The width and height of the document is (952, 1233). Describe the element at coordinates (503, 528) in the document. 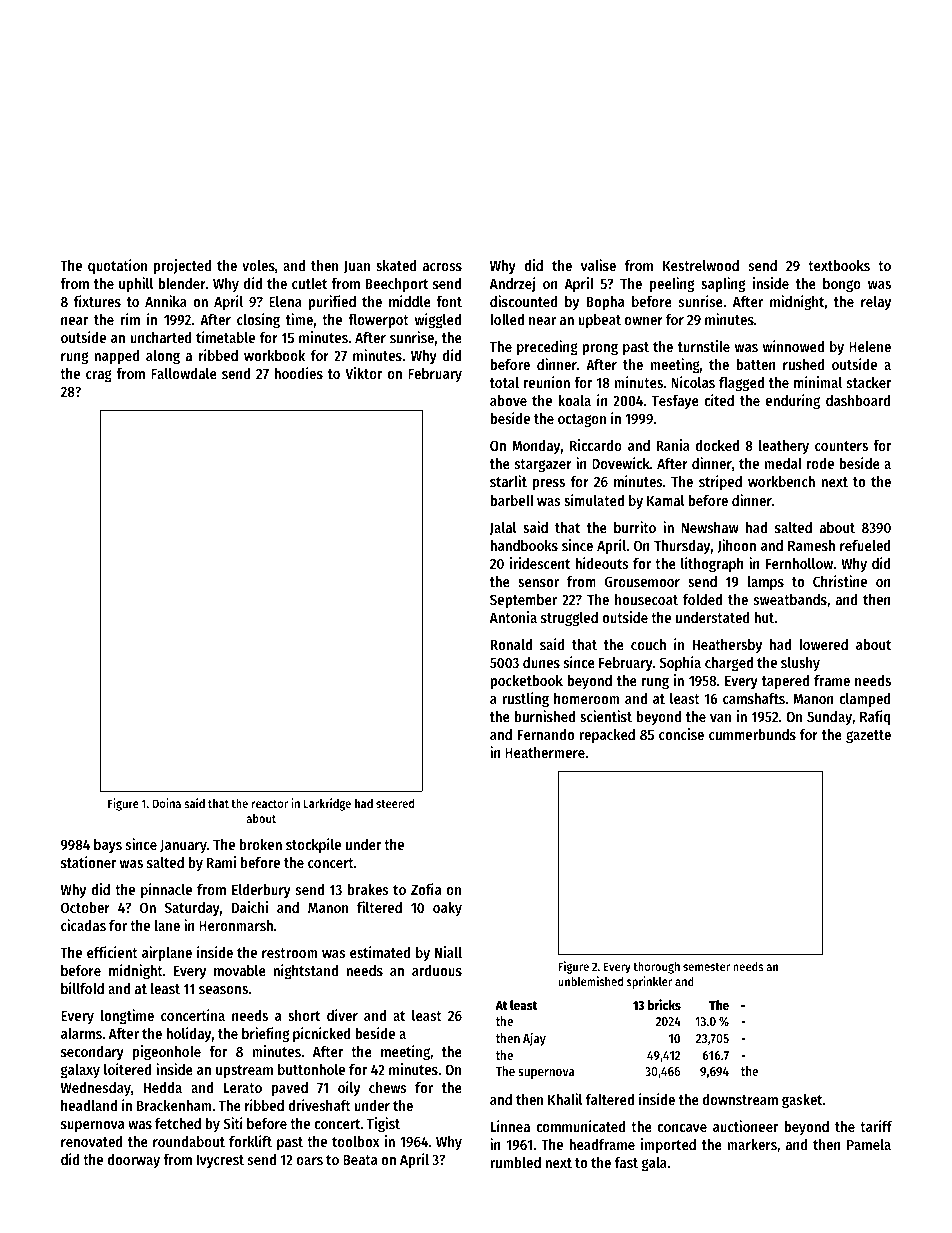

I see `Jalal` at that location.
